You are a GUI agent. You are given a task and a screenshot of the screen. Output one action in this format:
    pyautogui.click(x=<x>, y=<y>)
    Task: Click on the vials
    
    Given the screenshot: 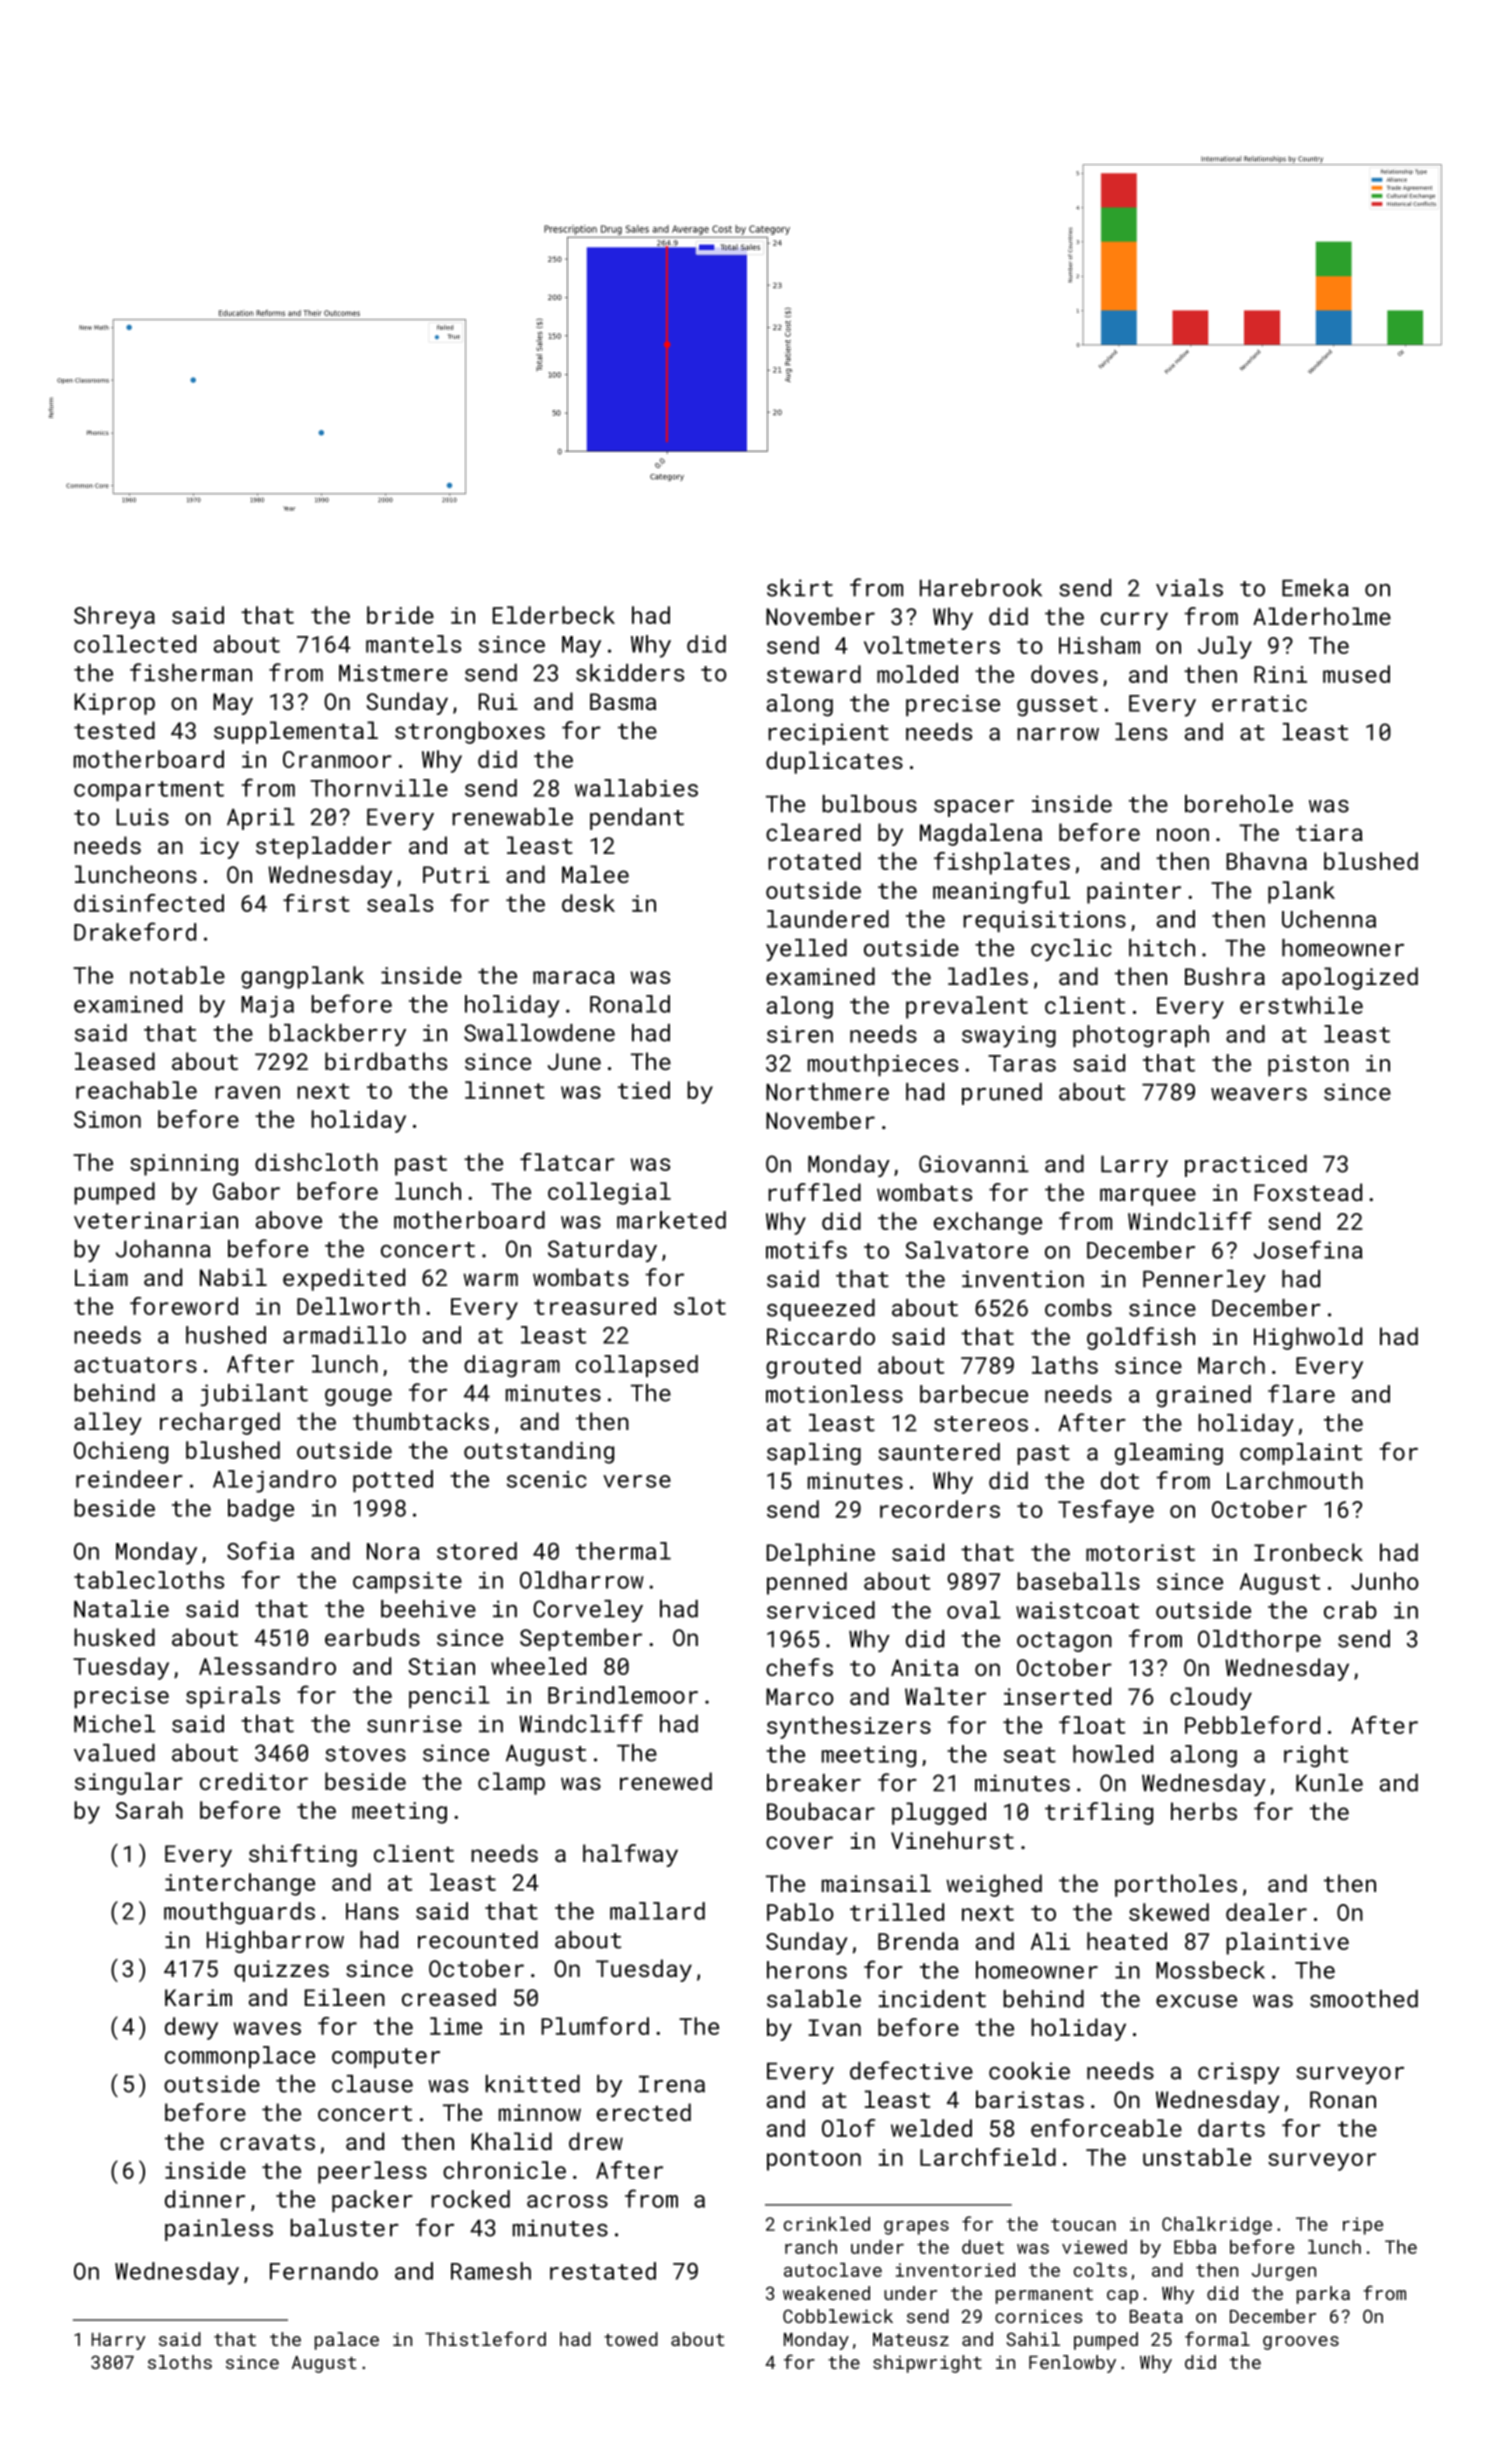 What is the action you would take?
    pyautogui.click(x=1189, y=588)
